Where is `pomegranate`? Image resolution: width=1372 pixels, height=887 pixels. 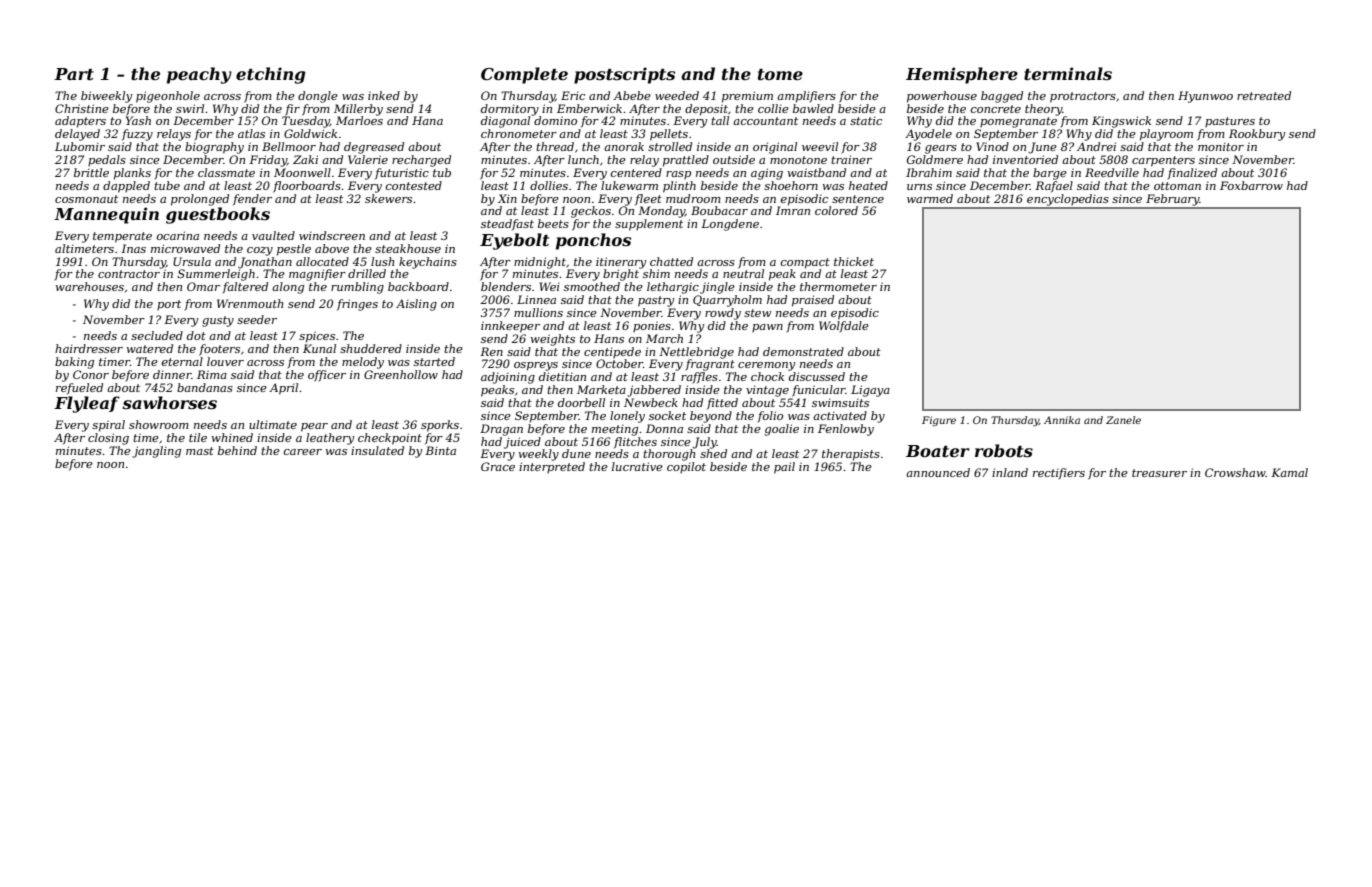
pomegranate is located at coordinates (1018, 122).
